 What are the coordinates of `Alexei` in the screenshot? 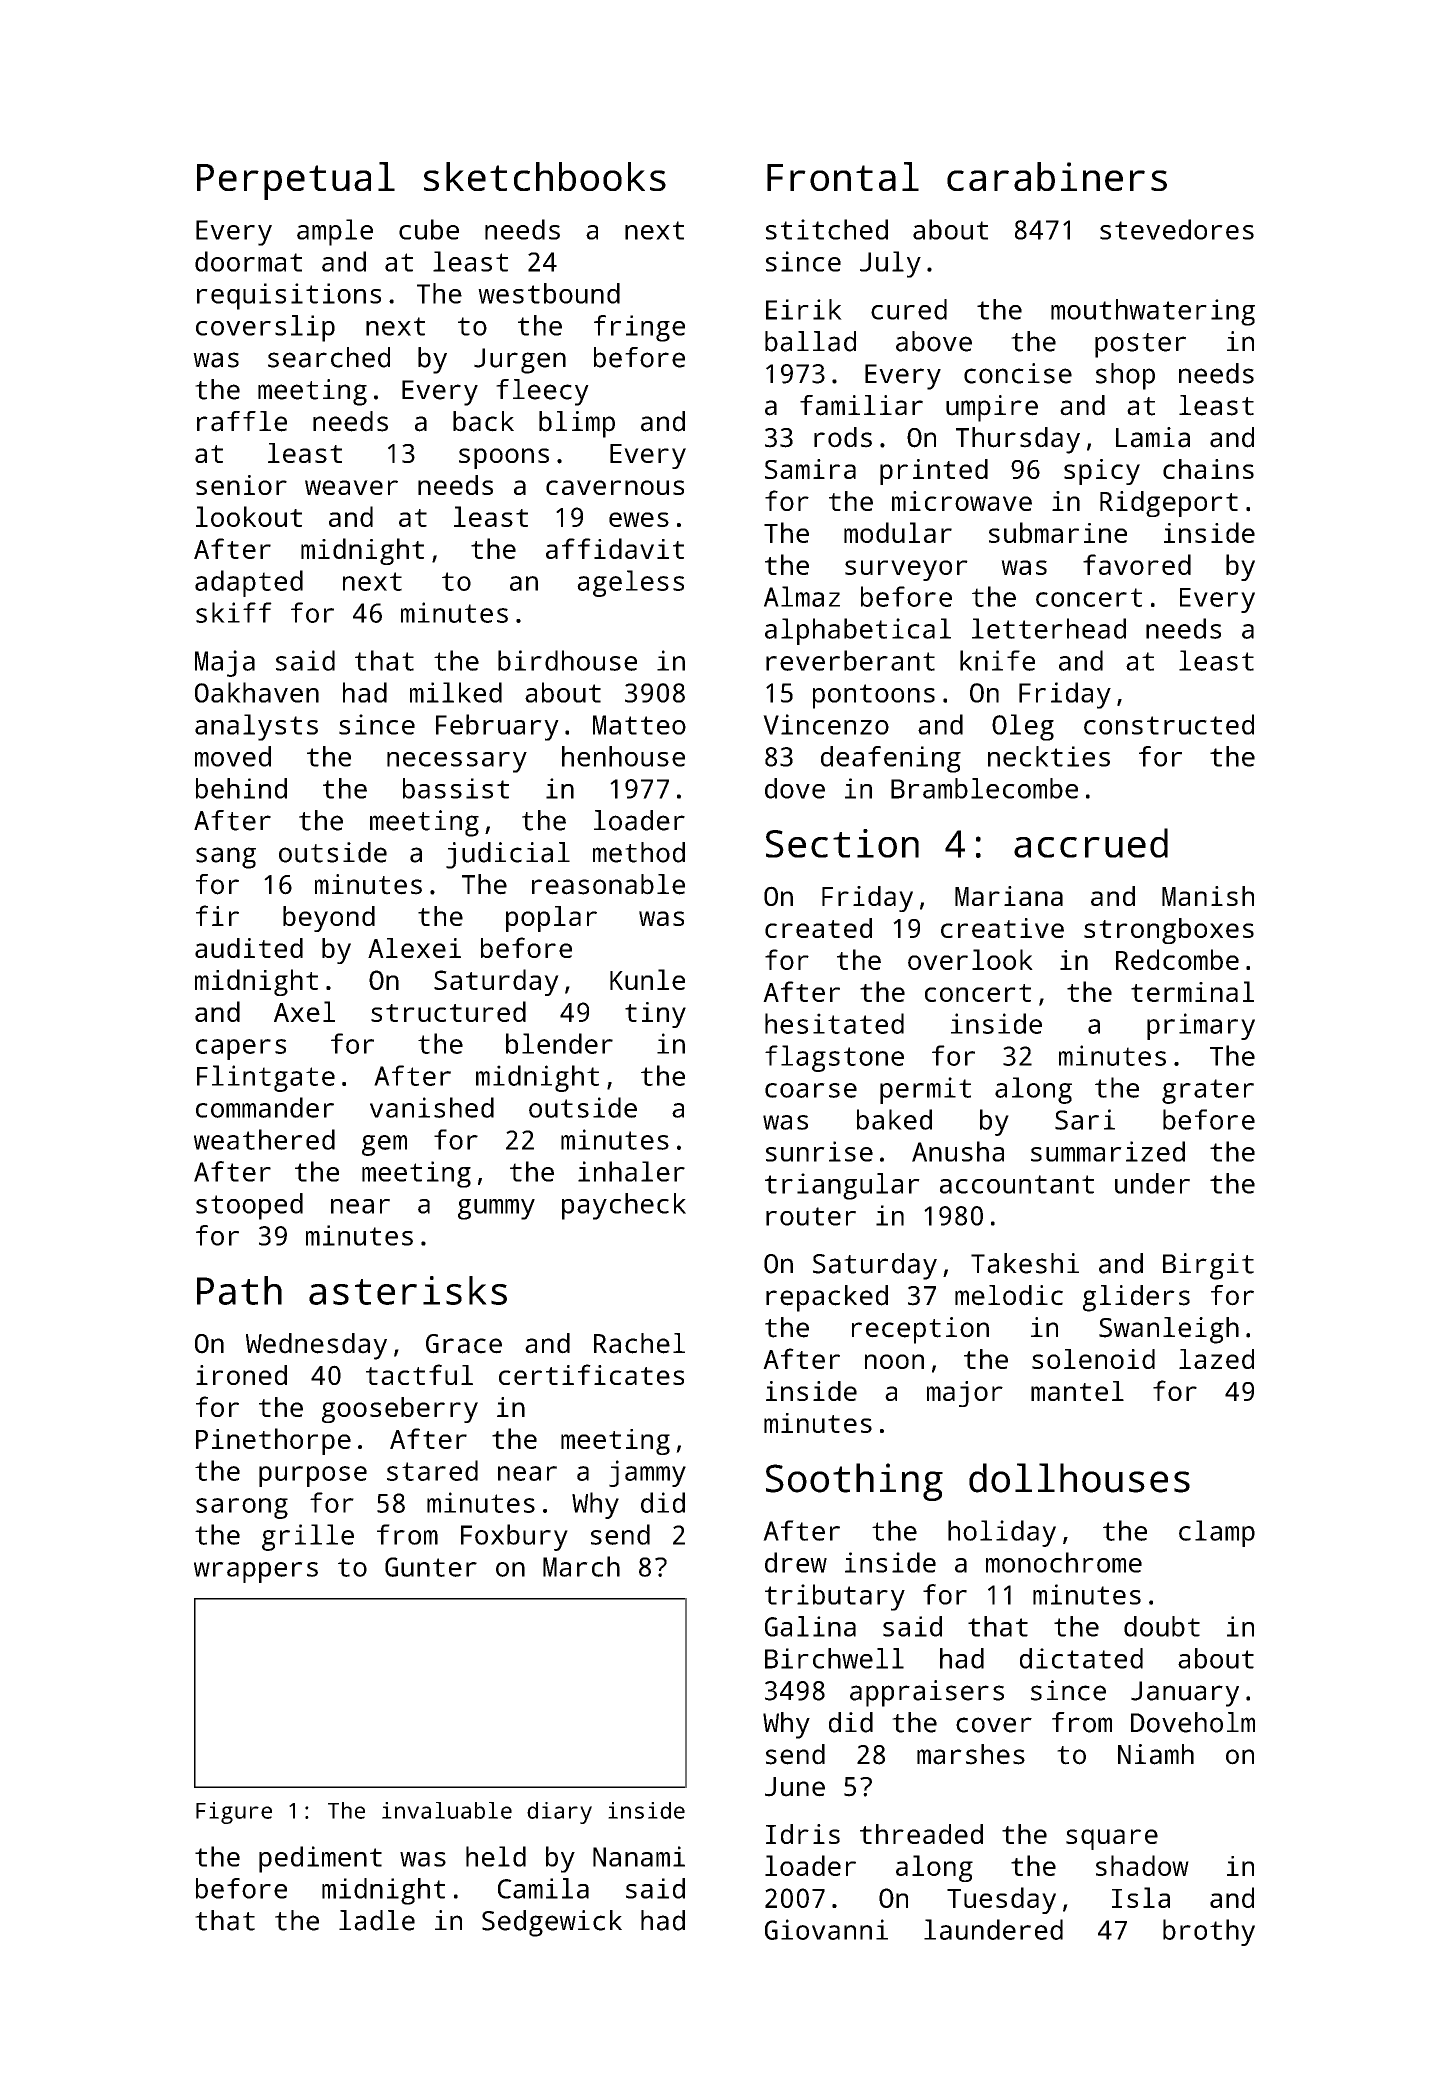 It's located at (414, 948).
